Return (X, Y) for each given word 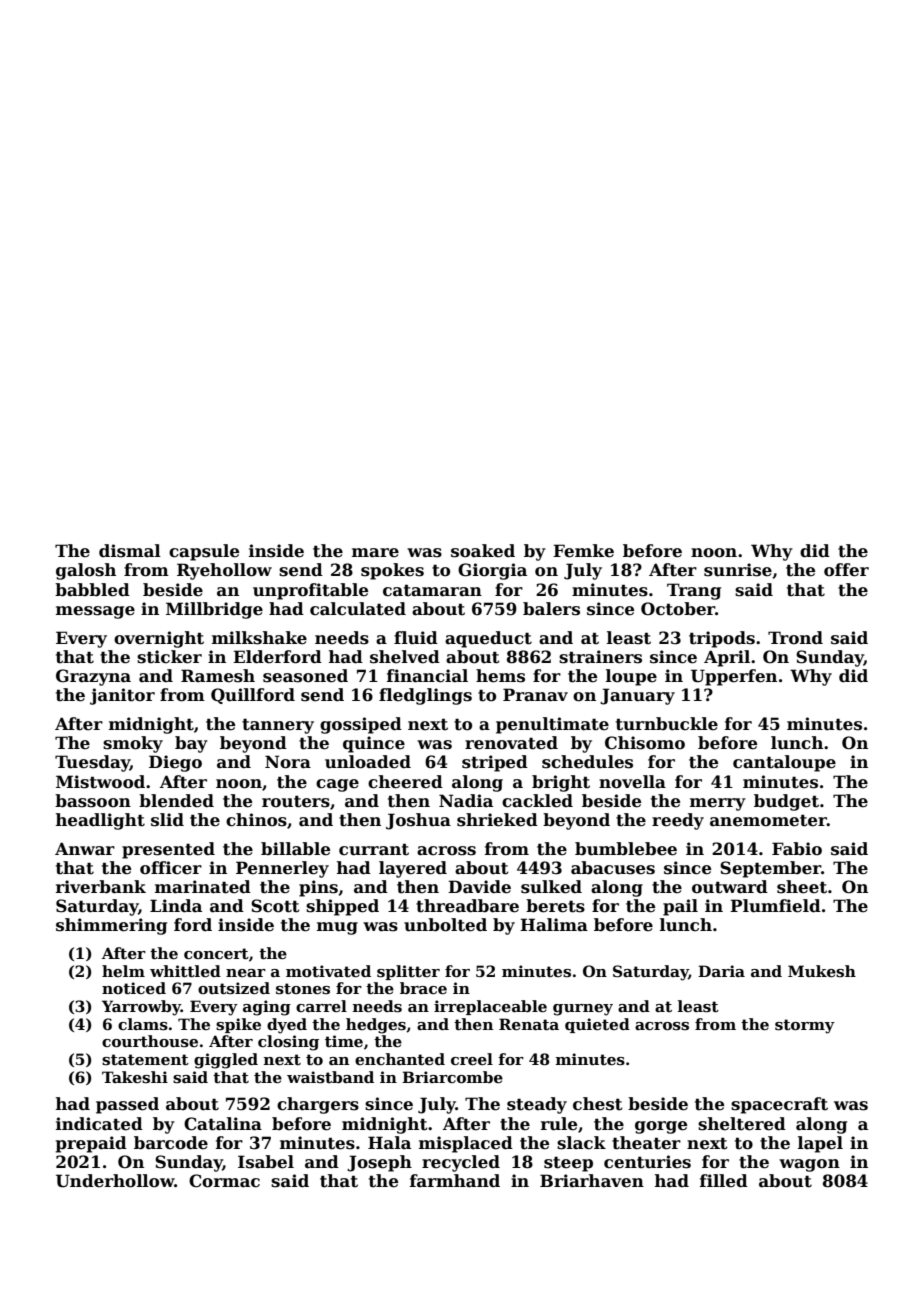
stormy (805, 1026)
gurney (583, 1010)
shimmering (111, 926)
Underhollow (115, 1181)
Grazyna (93, 677)
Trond (795, 638)
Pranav (535, 695)
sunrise (738, 570)
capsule (204, 552)
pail (680, 907)
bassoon (93, 801)
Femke (583, 551)
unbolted (445, 925)
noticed (134, 988)
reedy (678, 821)
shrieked (497, 820)
